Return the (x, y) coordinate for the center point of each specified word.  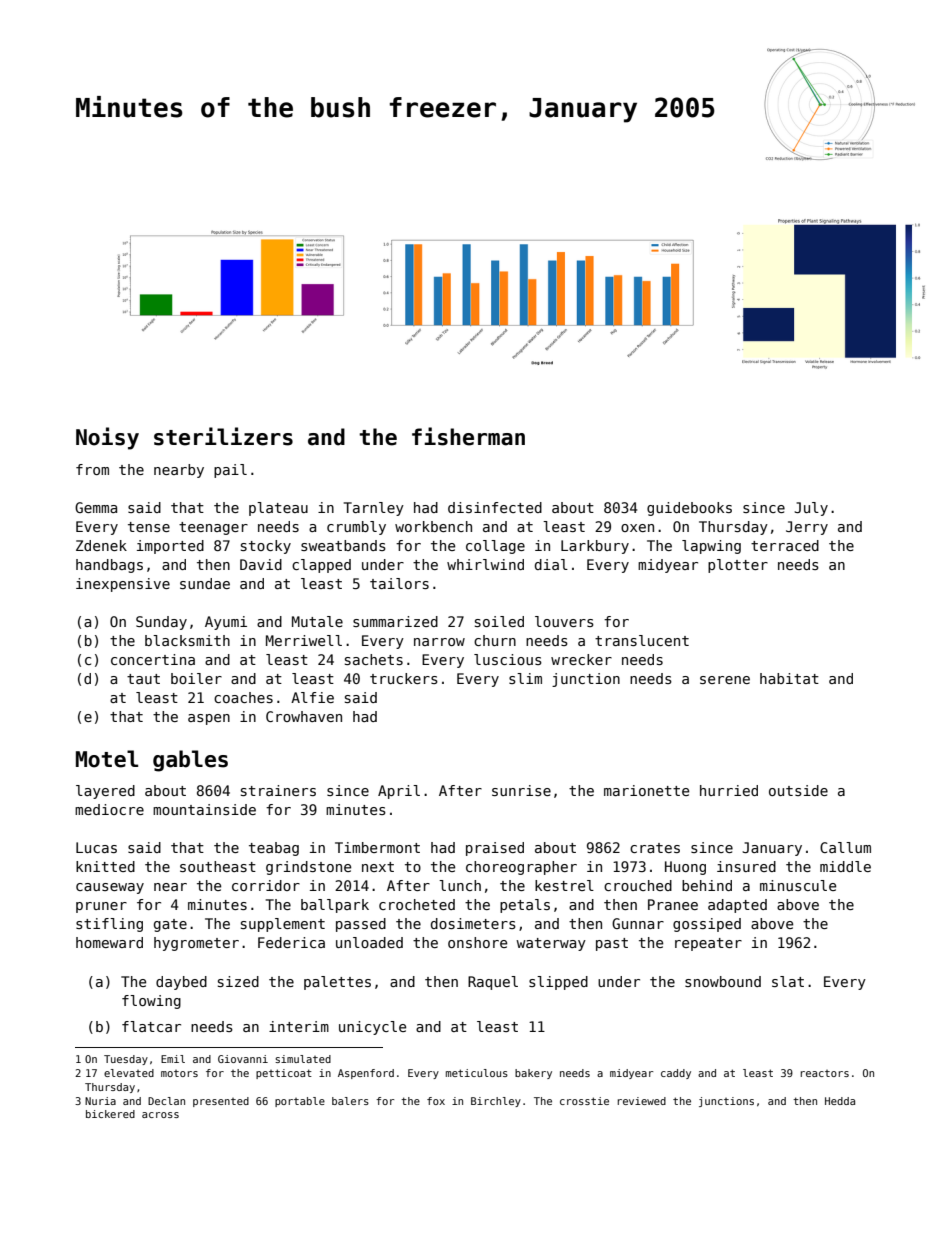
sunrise (521, 790)
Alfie (312, 697)
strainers (278, 790)
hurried (729, 790)
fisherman (468, 436)
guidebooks (689, 509)
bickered (110, 1114)
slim (525, 678)
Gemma (96, 507)
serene (725, 680)
